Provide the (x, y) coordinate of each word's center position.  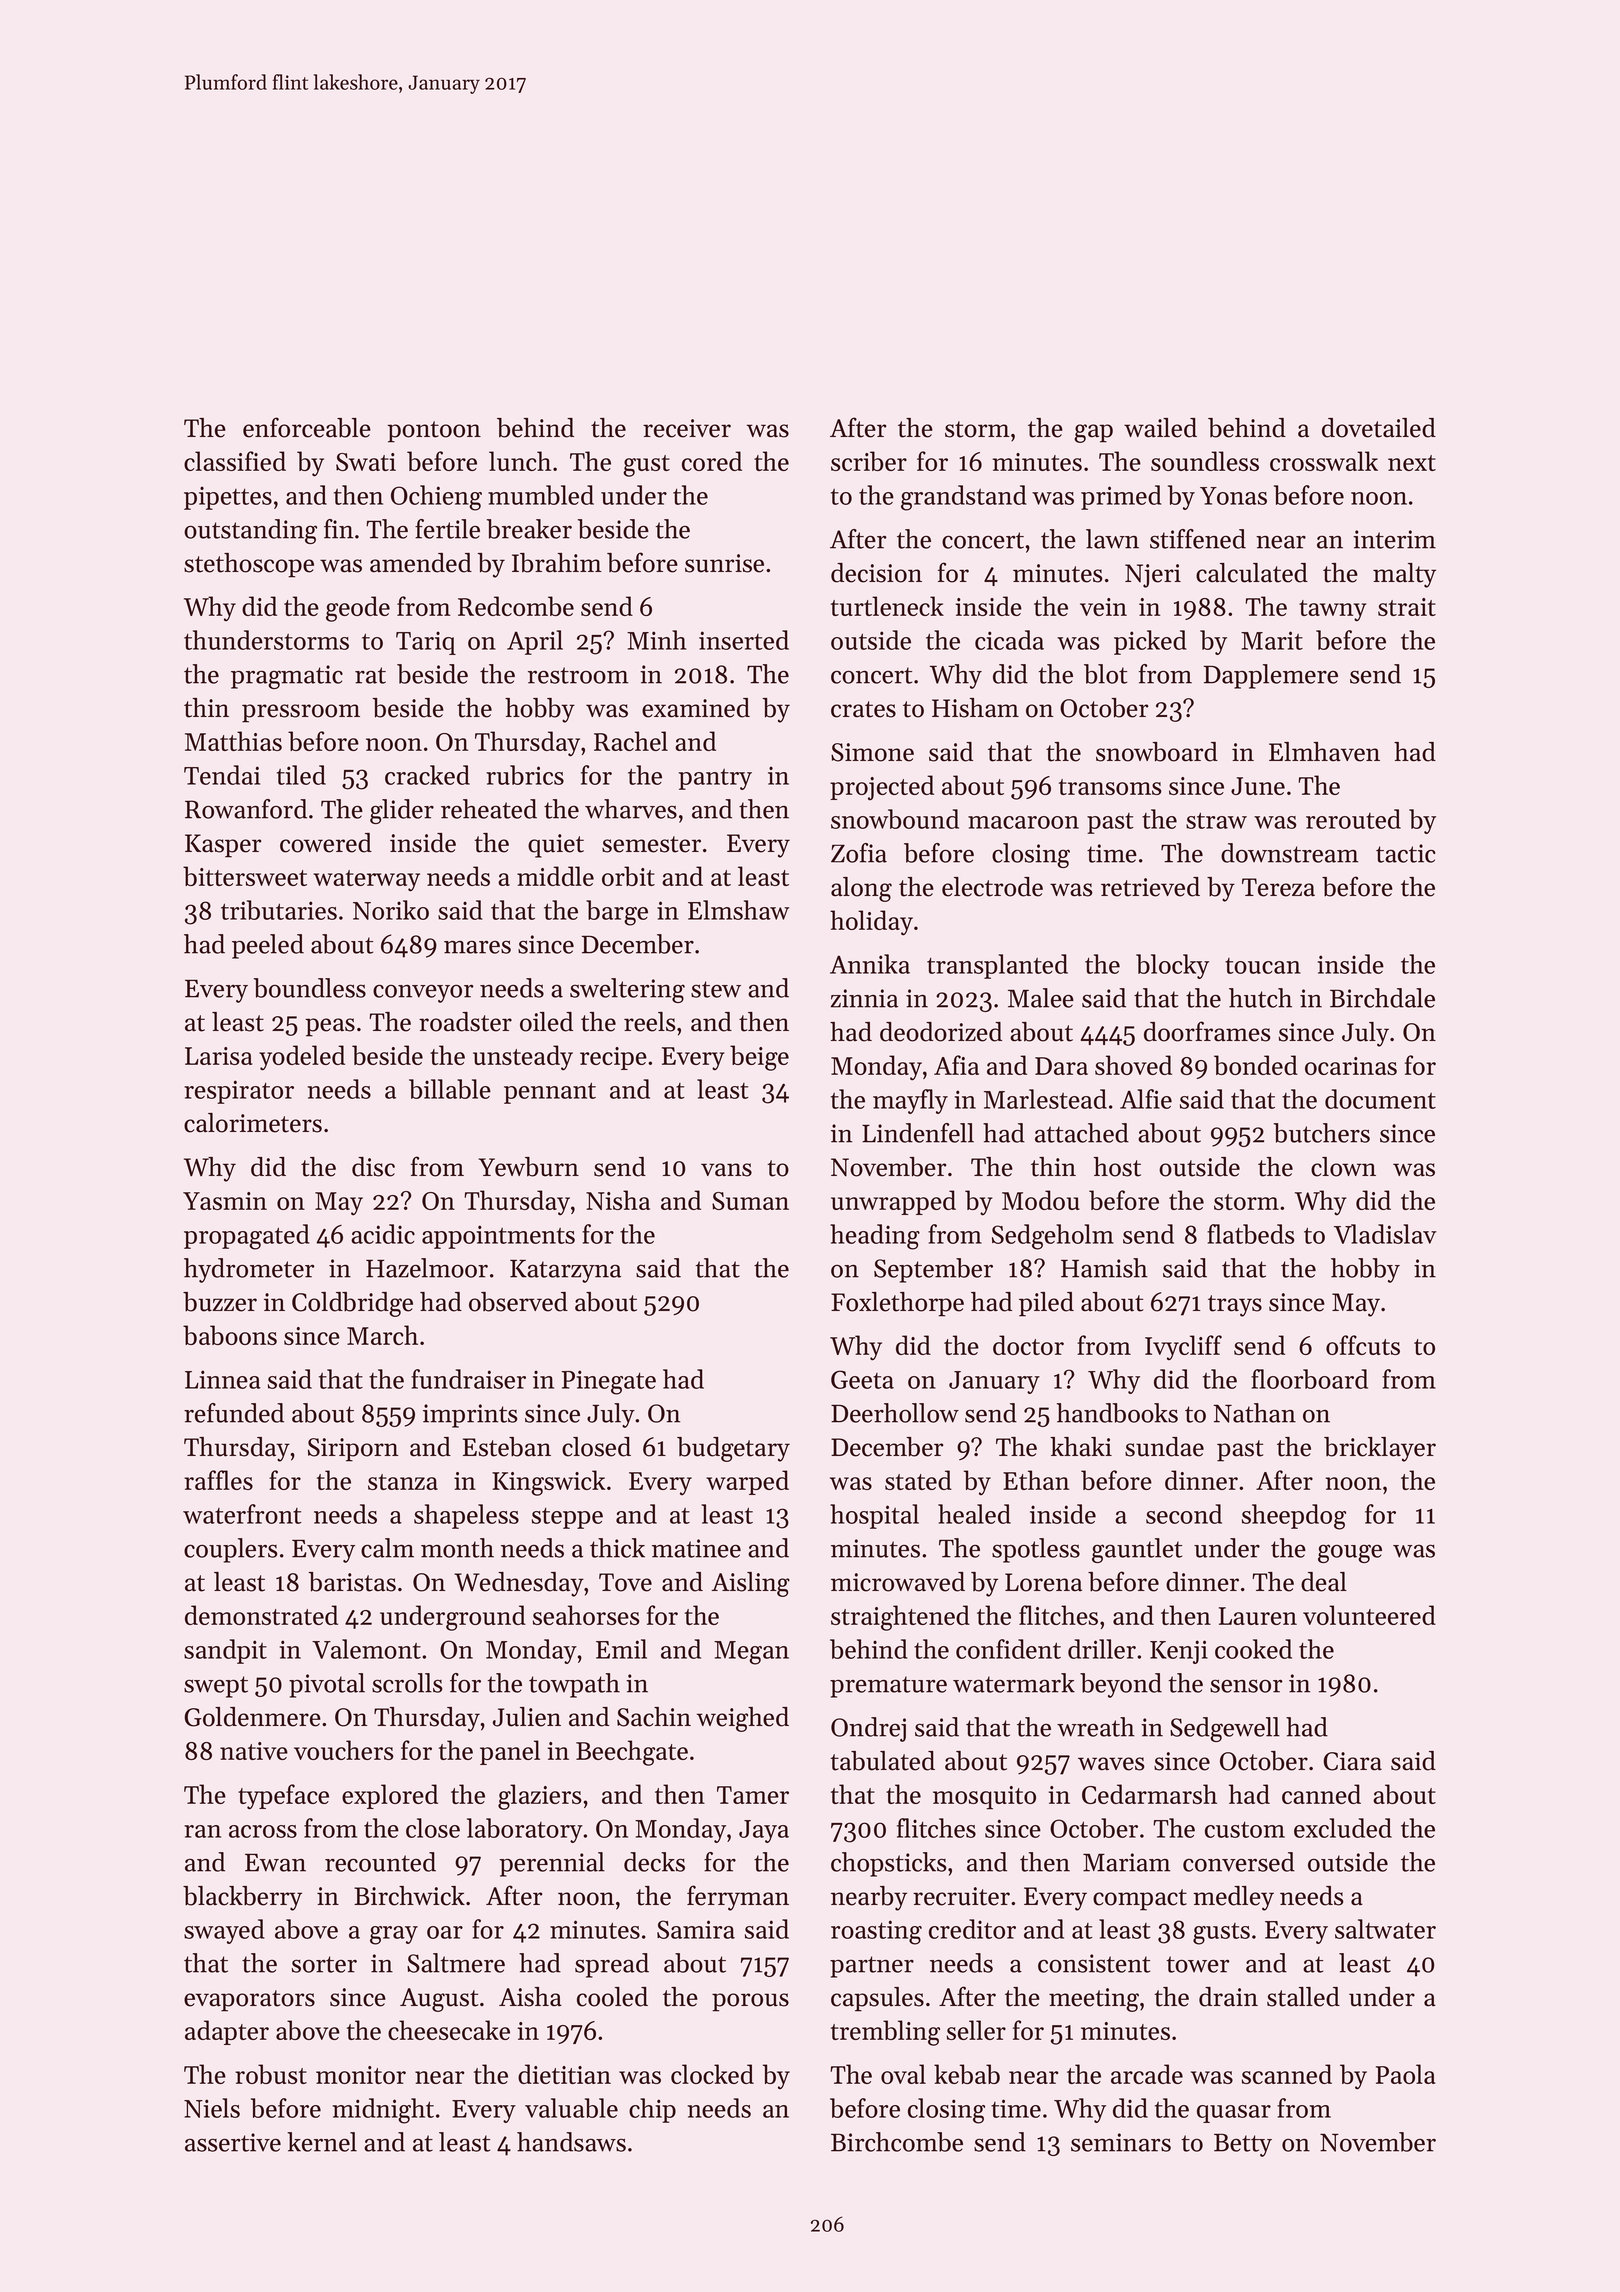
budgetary (733, 1449)
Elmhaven (1324, 752)
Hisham (975, 708)
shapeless (466, 1516)
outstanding (250, 531)
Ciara (1353, 1761)
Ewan (275, 1863)
